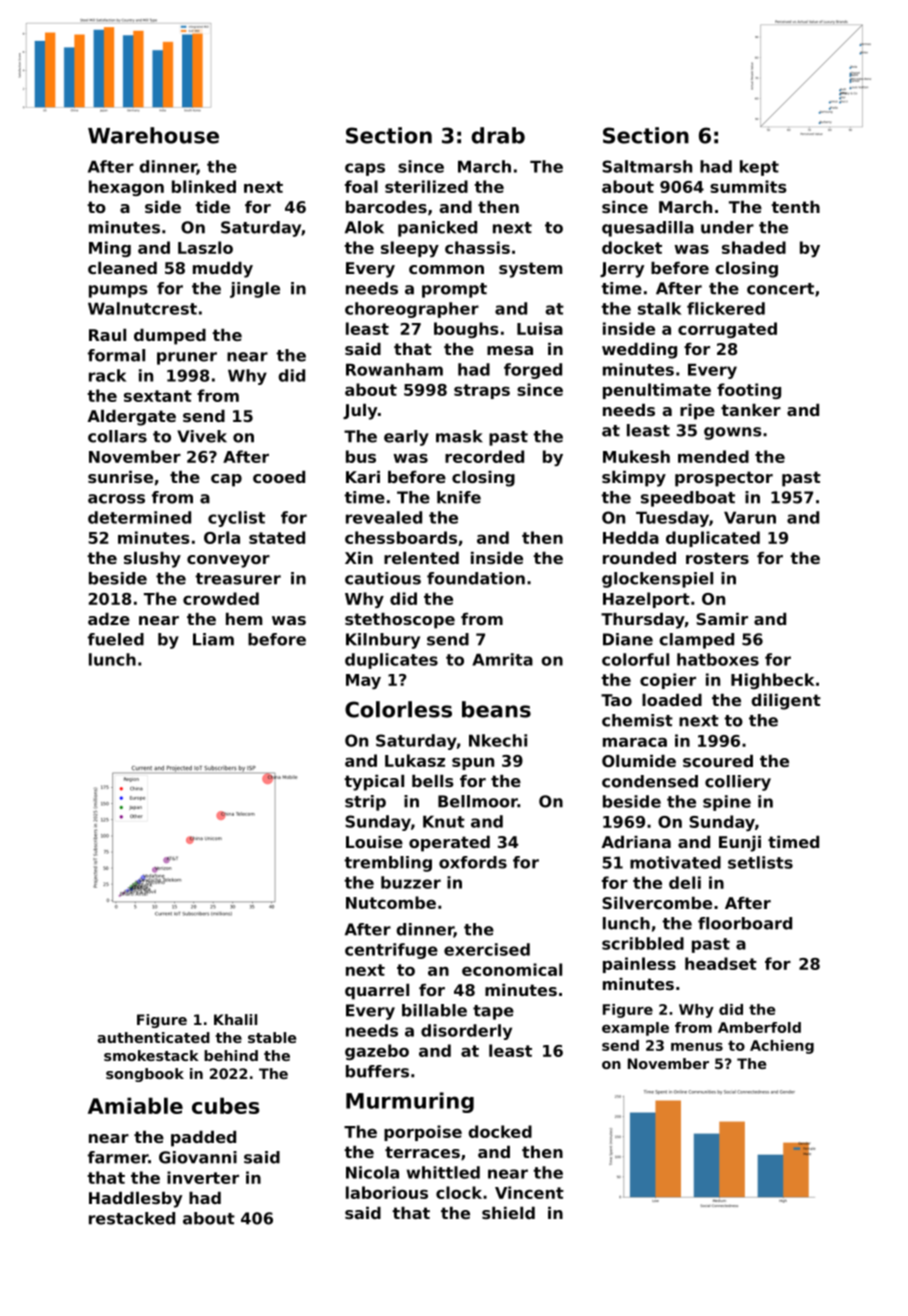 The width and height of the page is (908, 1316). Describe the element at coordinates (476, 578) in the page. I see `foundation` at that location.
